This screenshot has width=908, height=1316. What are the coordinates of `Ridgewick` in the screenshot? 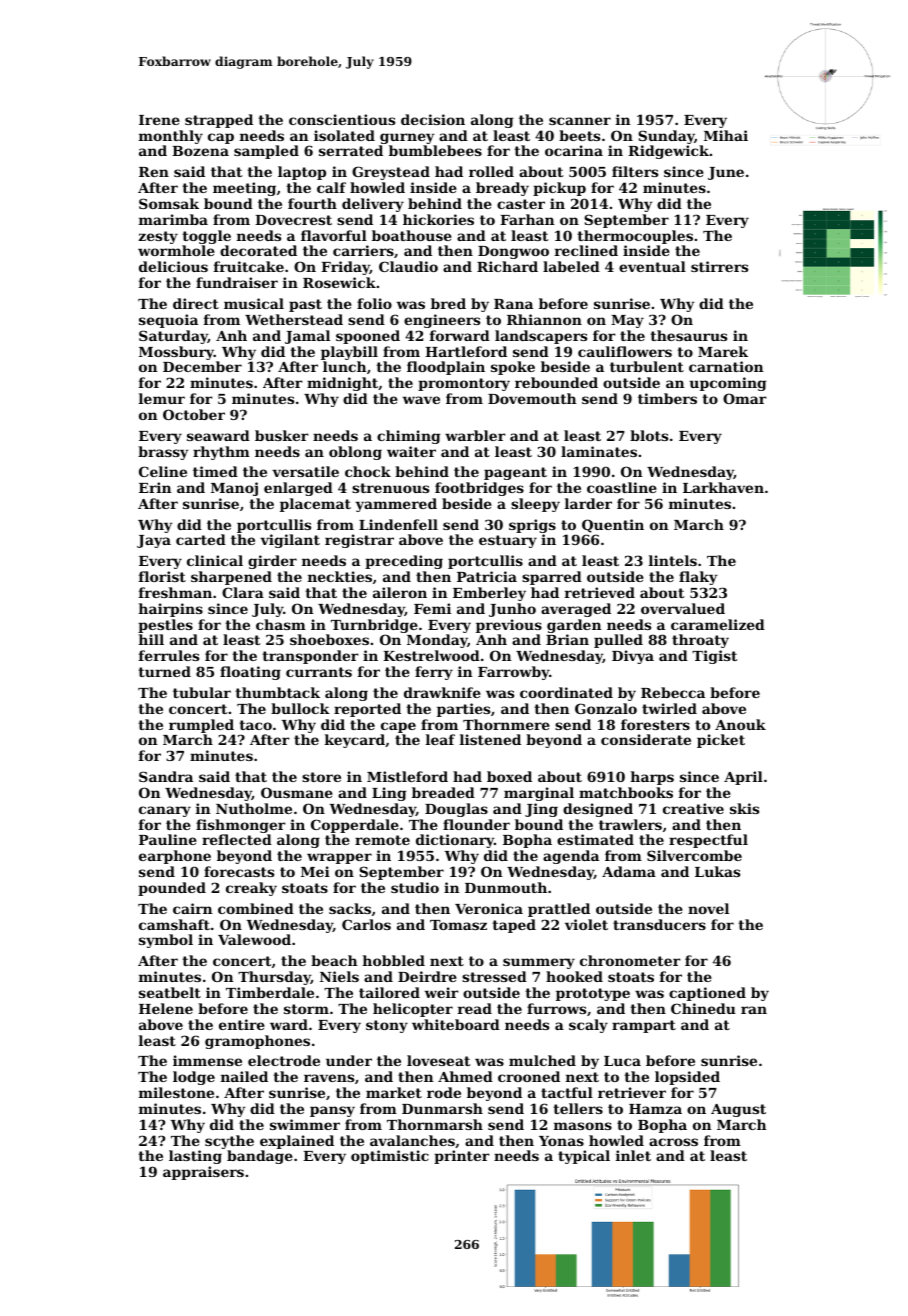 It's located at (668, 152).
